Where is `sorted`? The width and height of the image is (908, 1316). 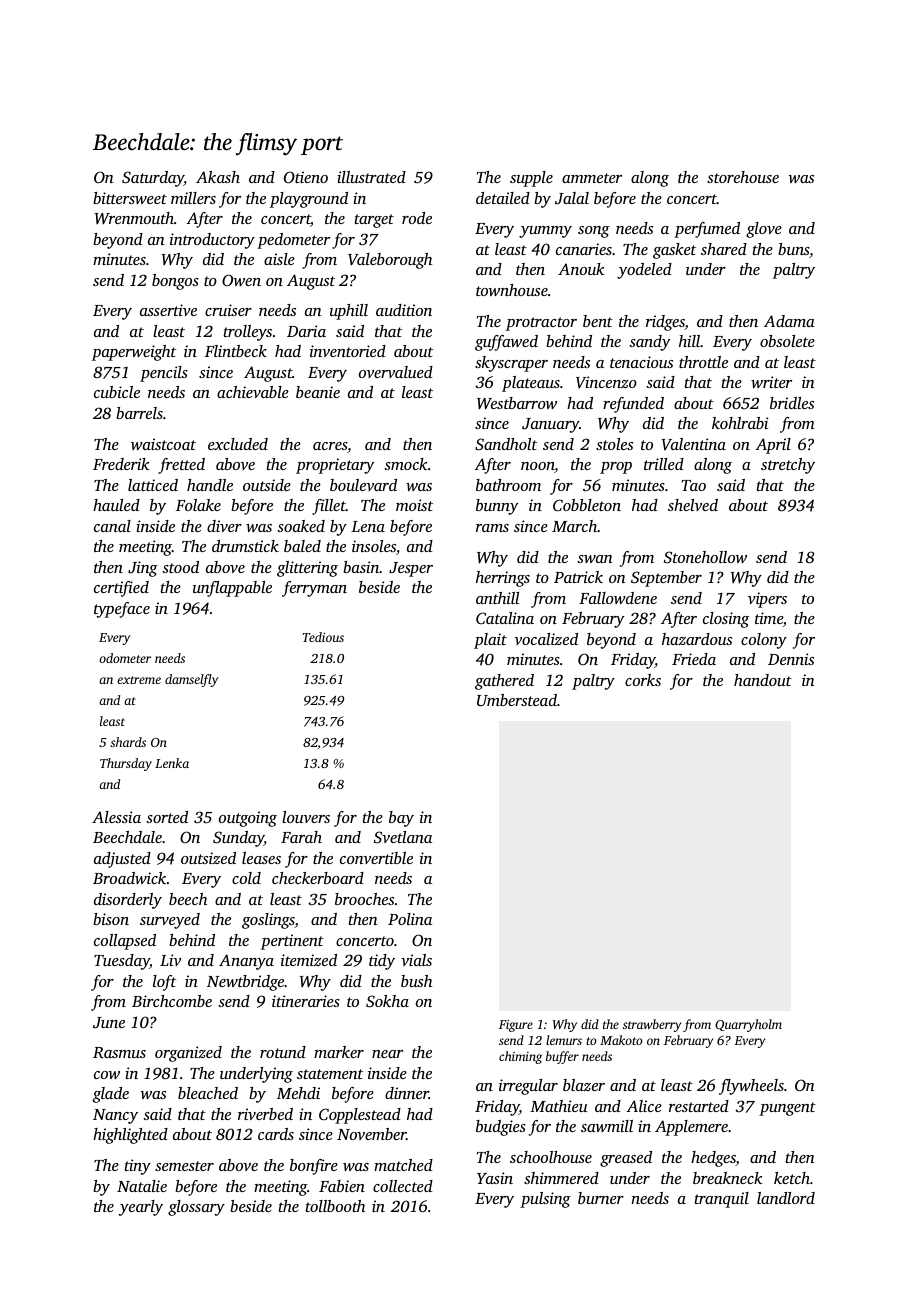
sorted is located at coordinates (167, 817).
